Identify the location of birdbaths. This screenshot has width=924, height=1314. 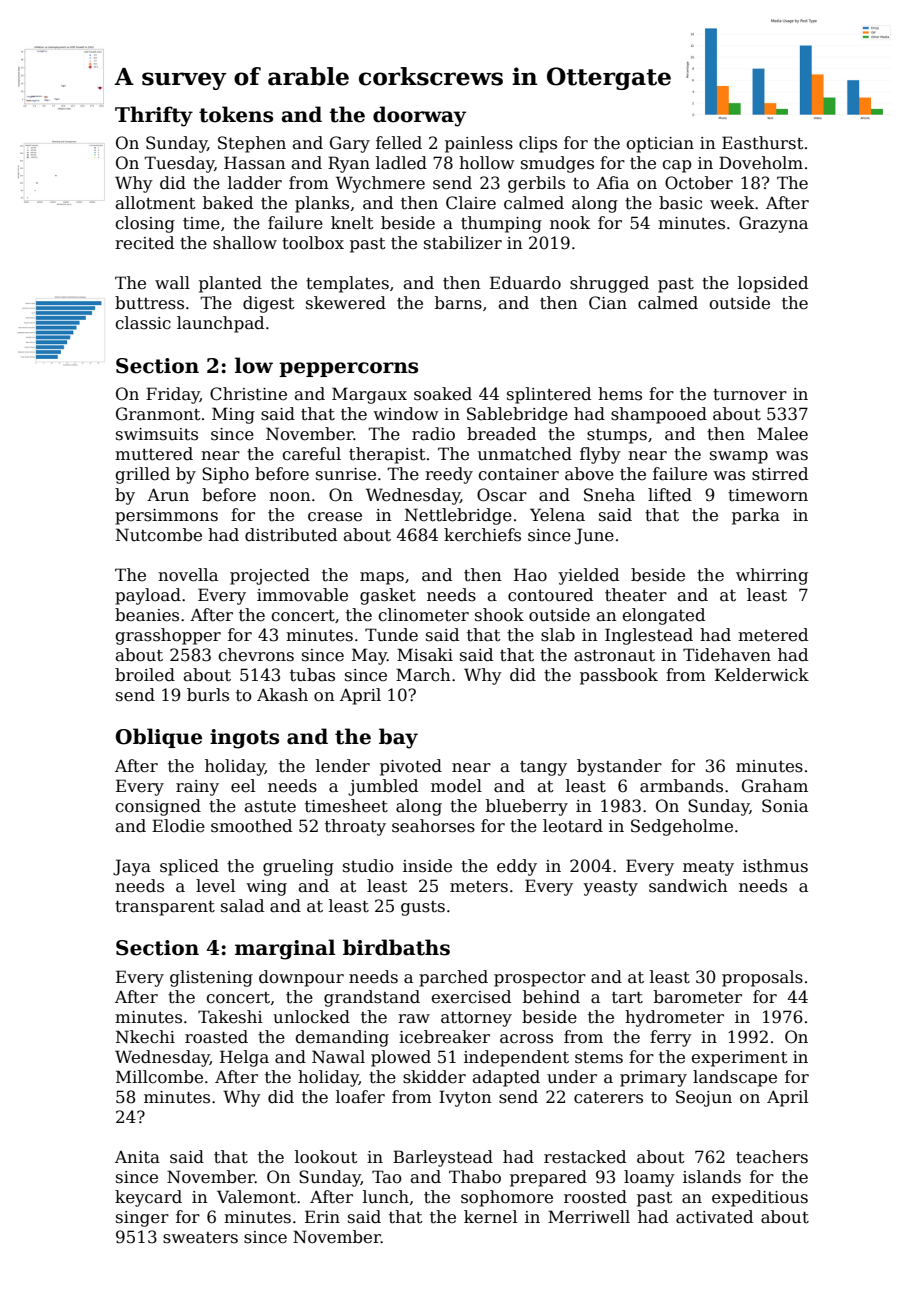
(396, 947).
